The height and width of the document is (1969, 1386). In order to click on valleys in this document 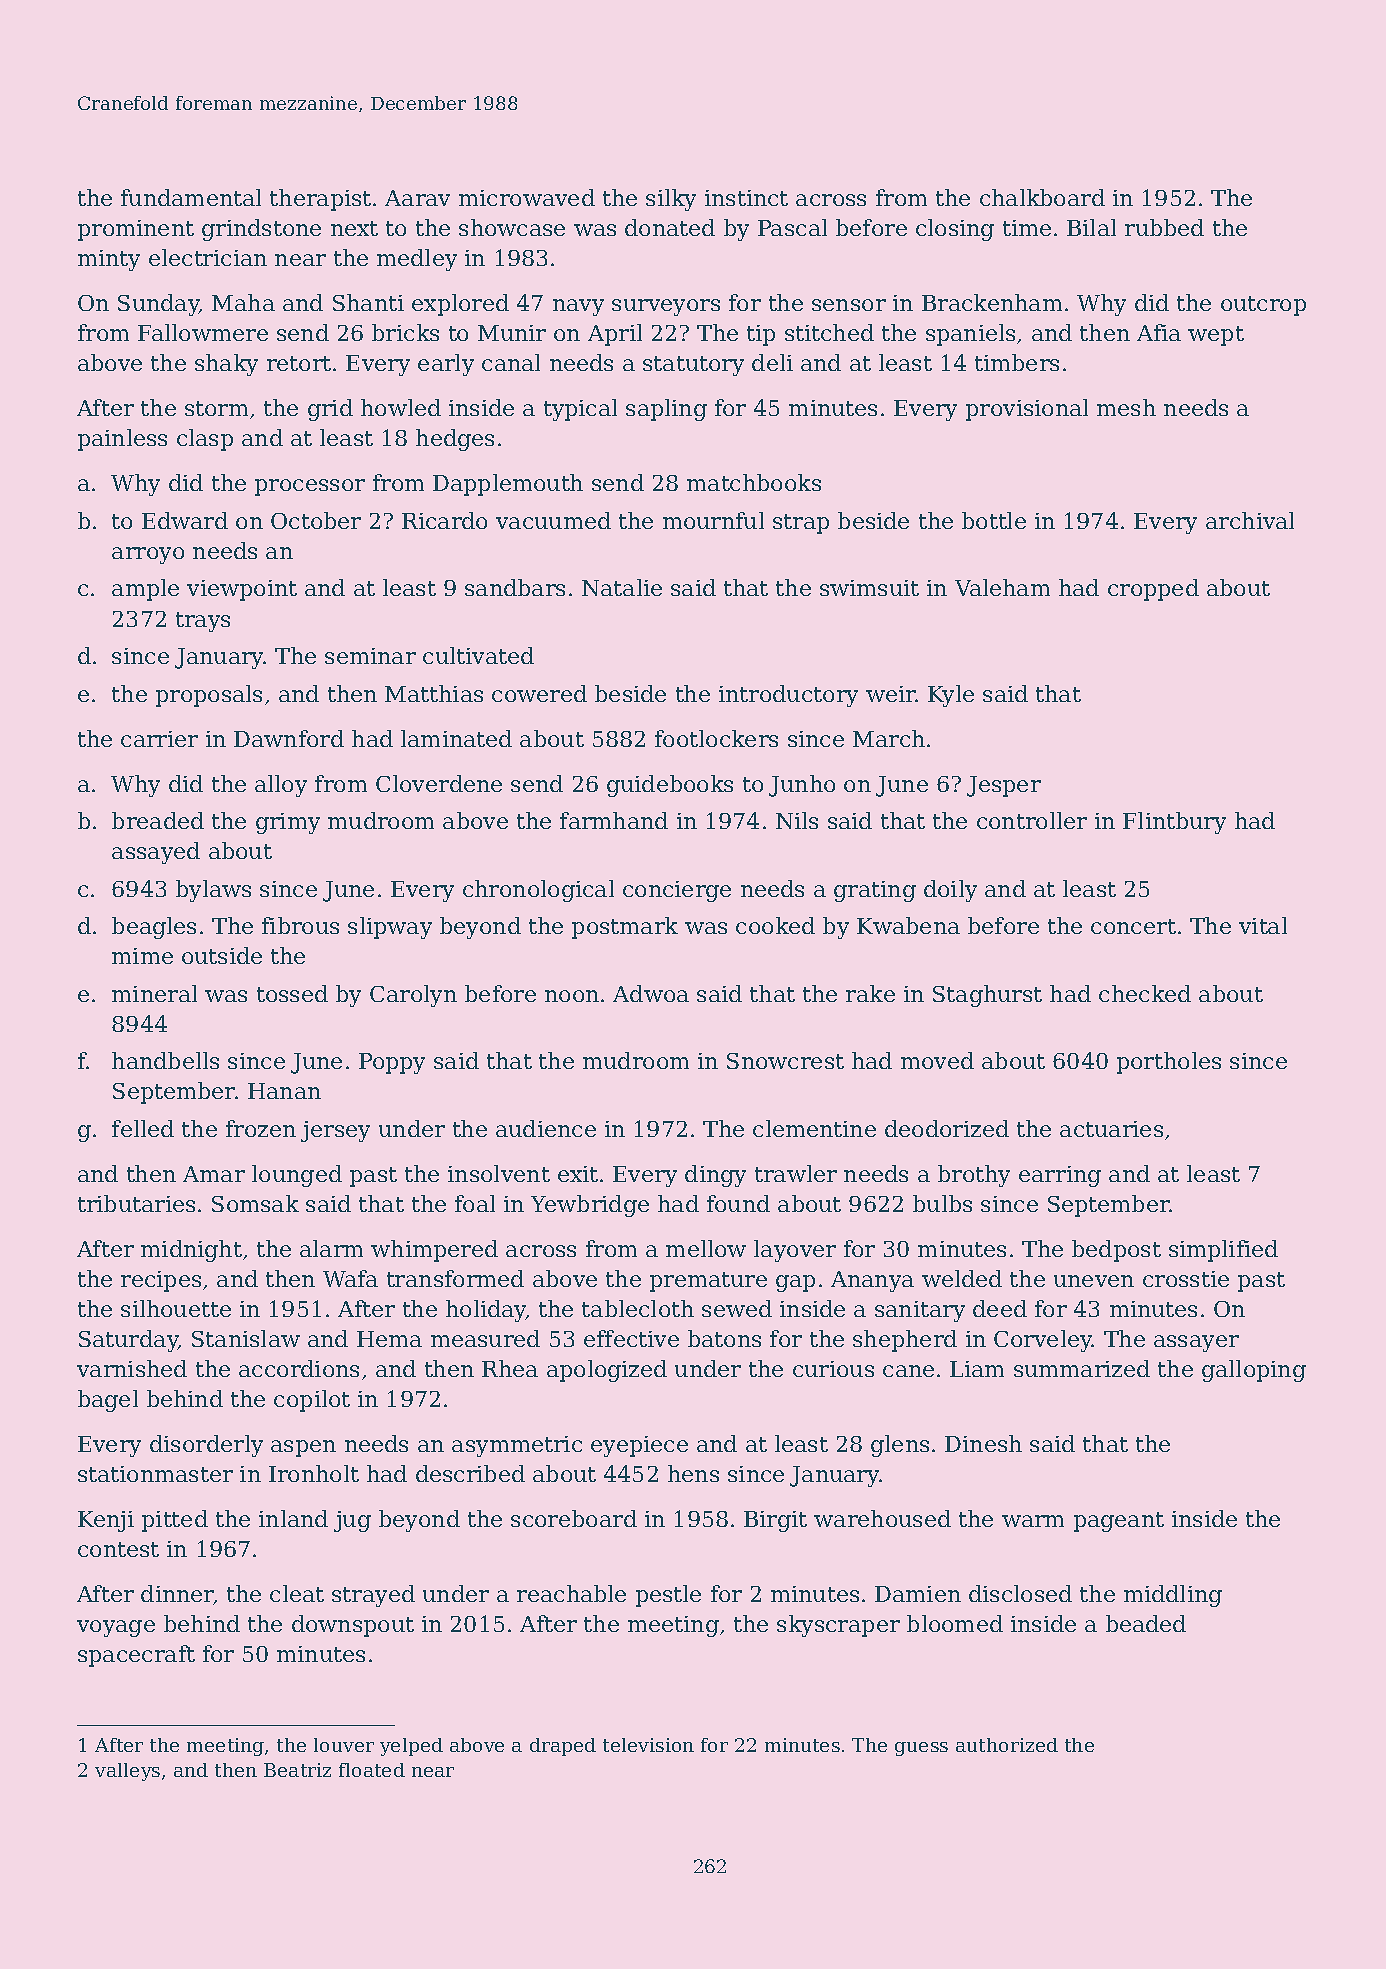, I will do `click(127, 1772)`.
